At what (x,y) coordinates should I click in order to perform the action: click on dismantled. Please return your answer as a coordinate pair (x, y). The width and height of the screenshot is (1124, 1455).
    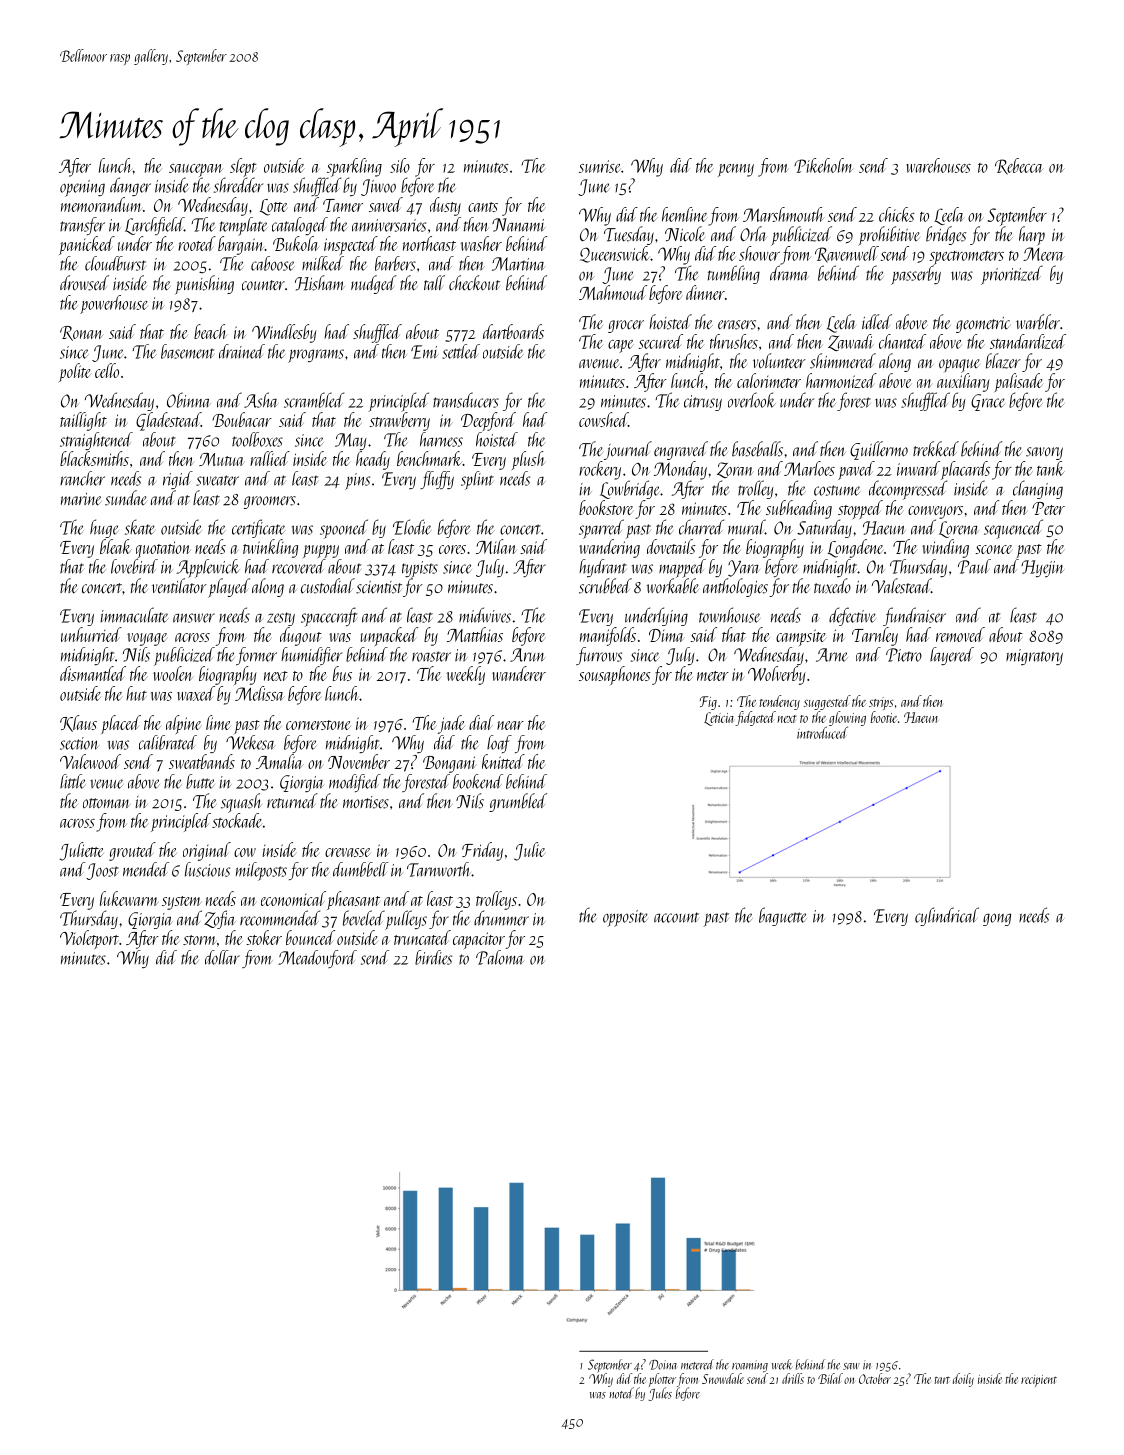
    Looking at the image, I should click on (93, 673).
